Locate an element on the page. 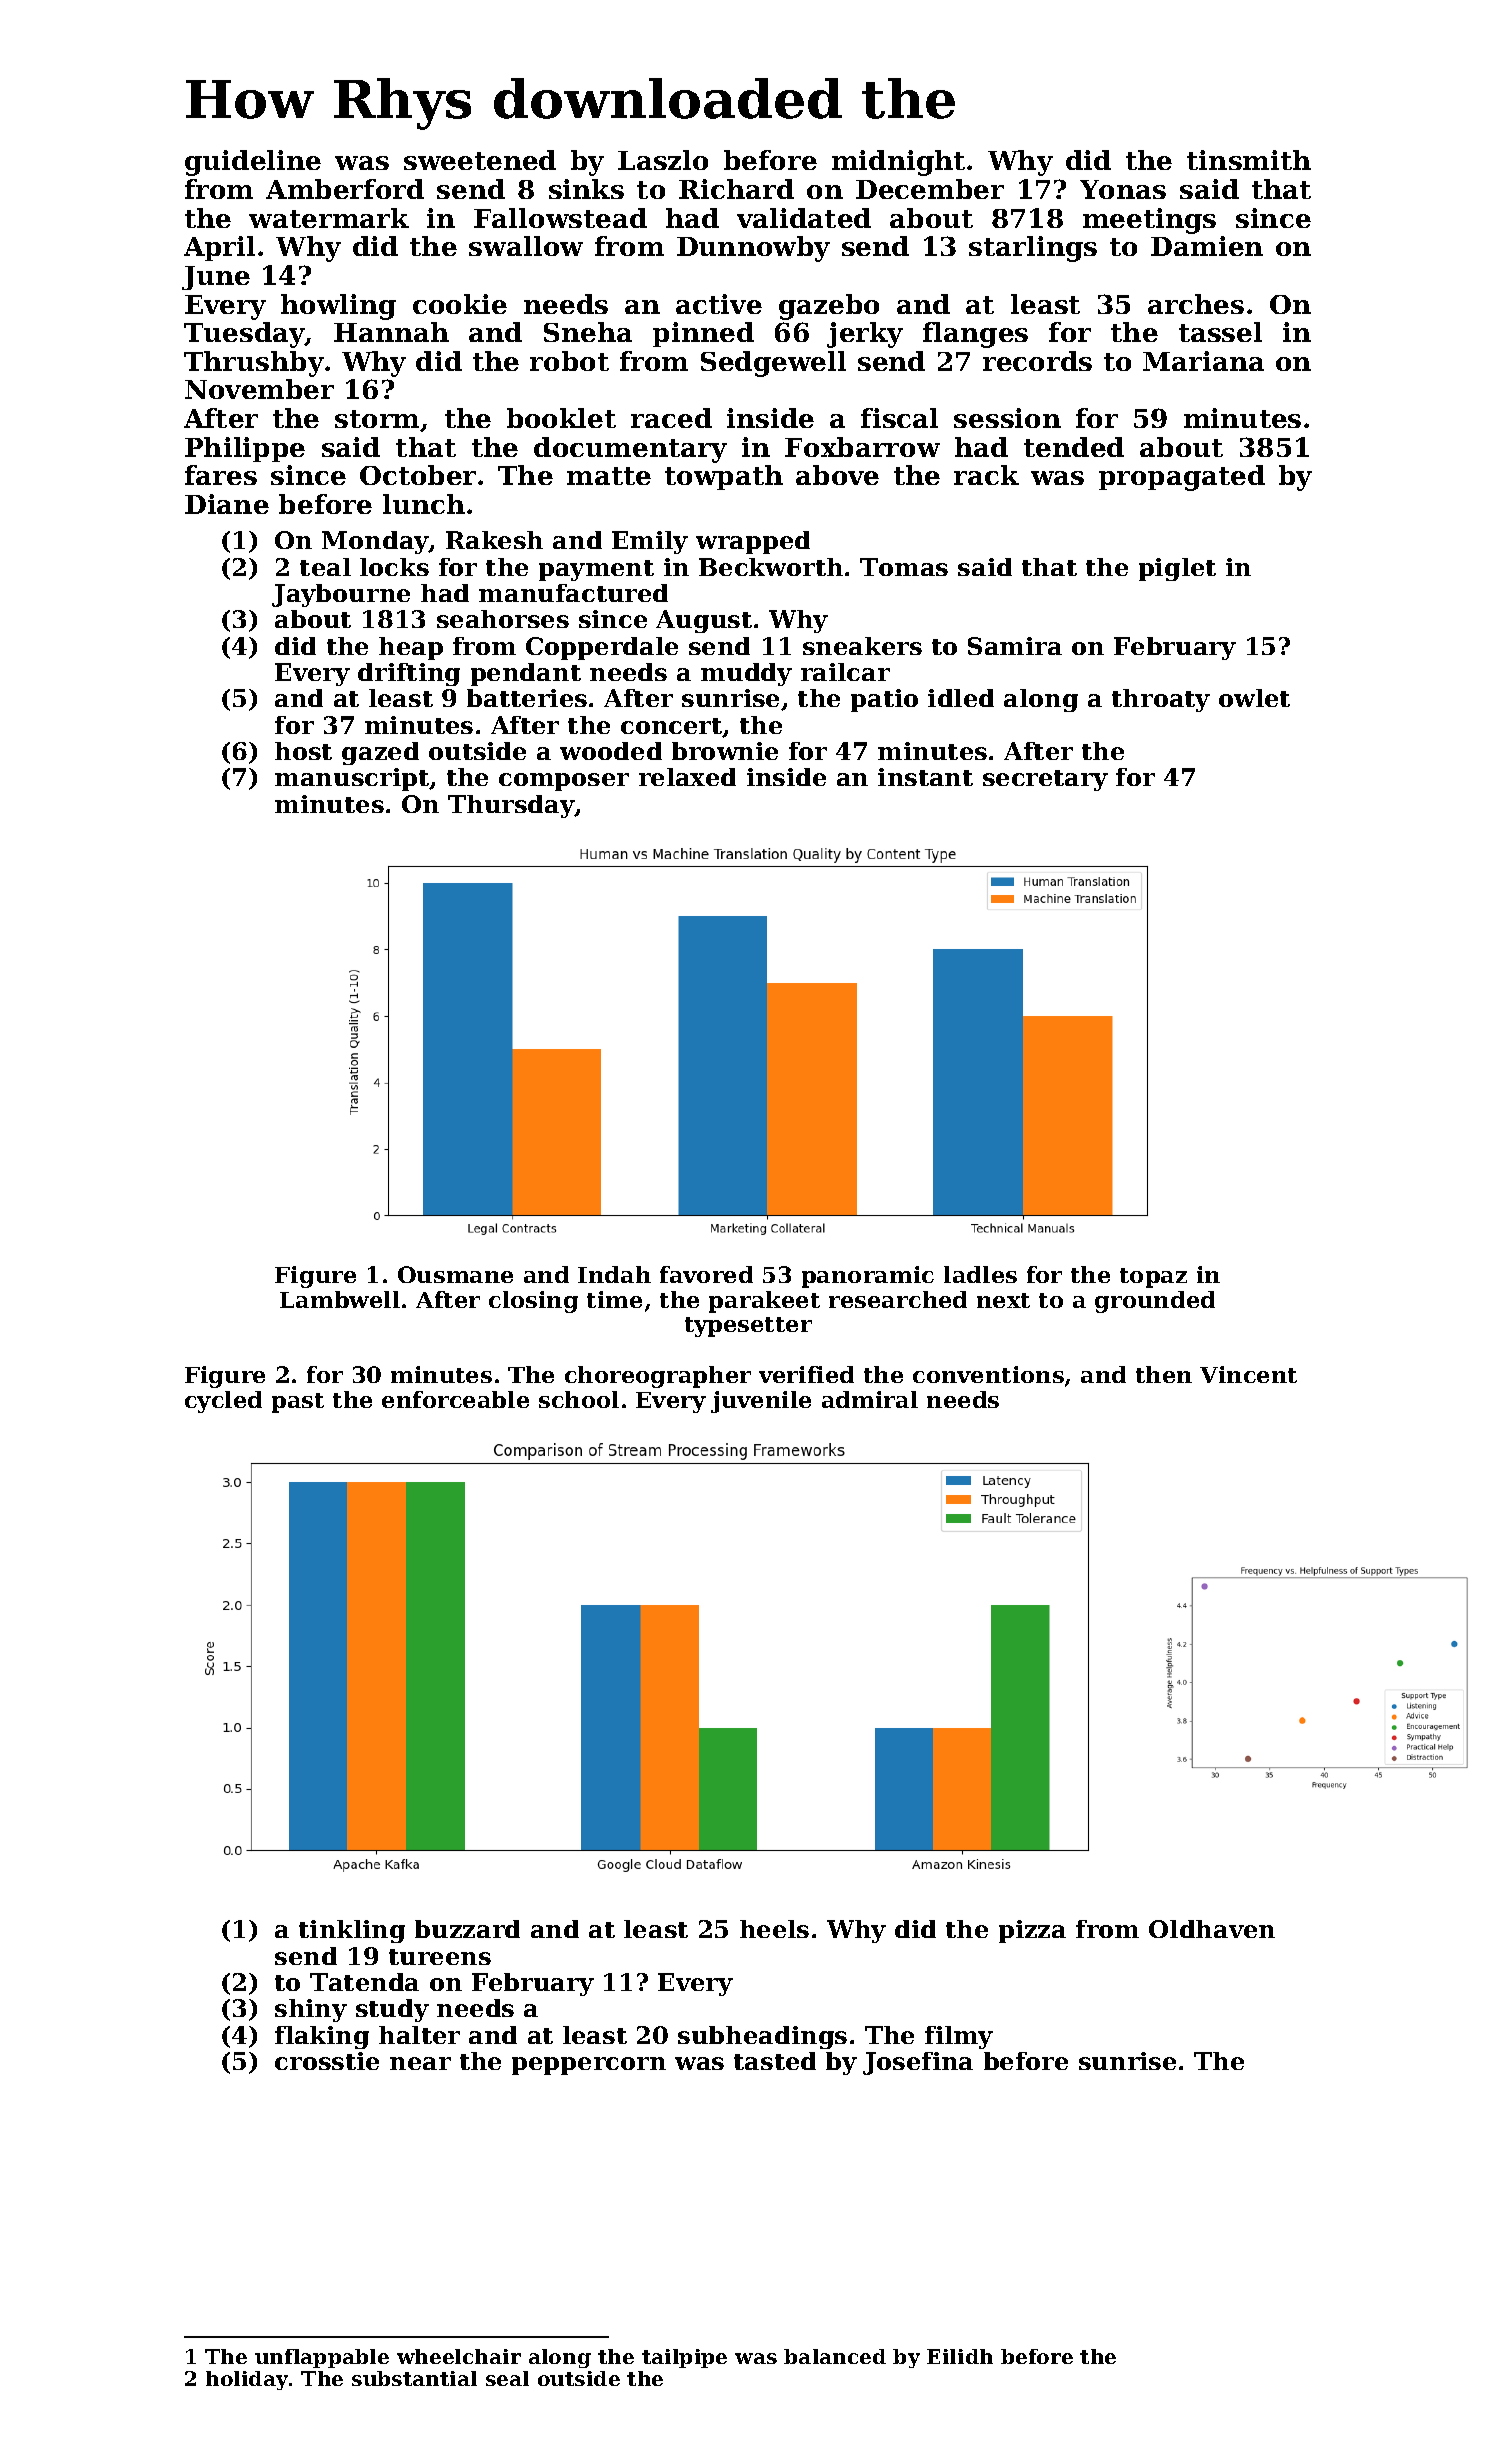 This page has width=1496, height=2464. buzzard is located at coordinates (467, 1929).
